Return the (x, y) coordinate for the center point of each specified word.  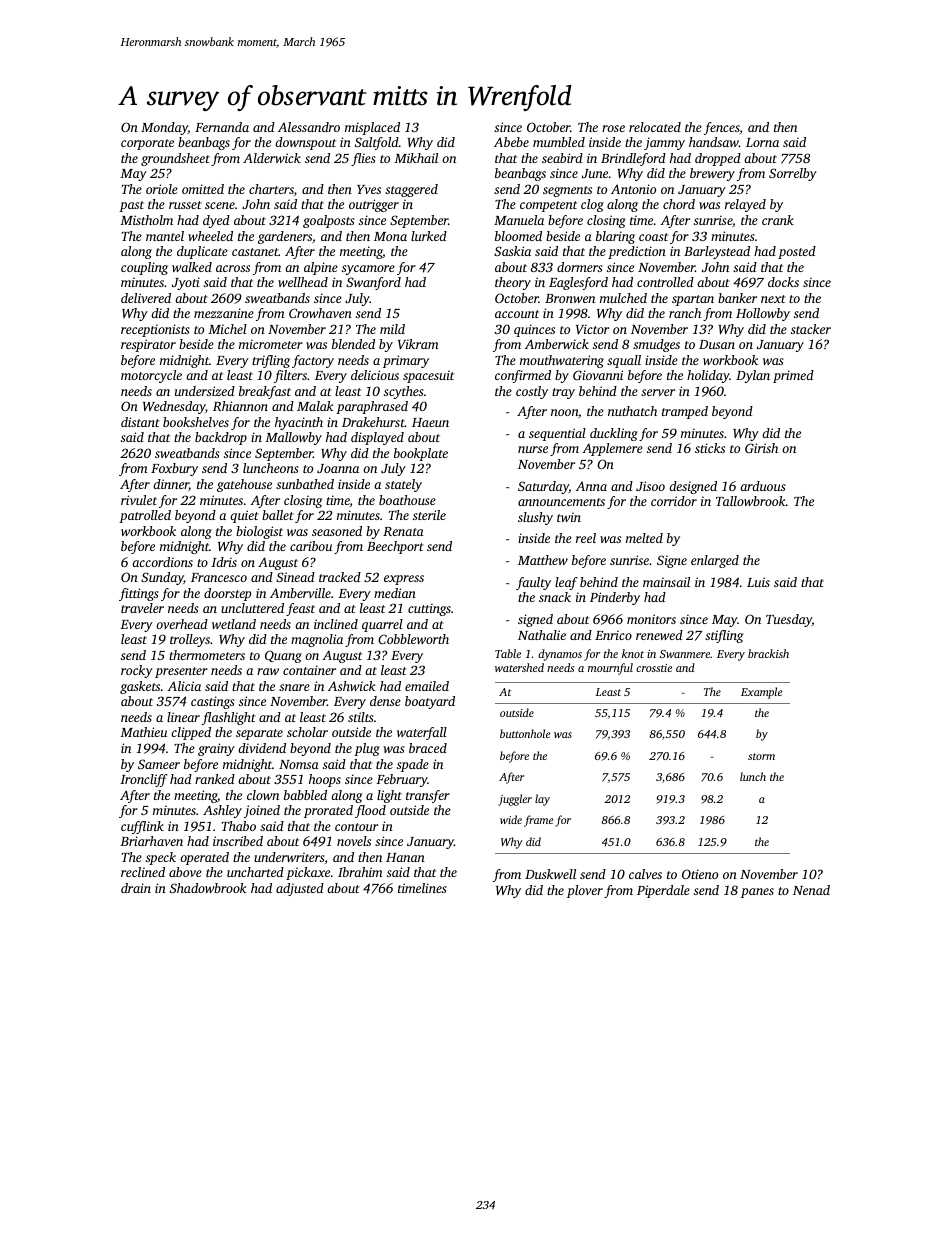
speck (161, 858)
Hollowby (763, 314)
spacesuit (428, 376)
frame (539, 821)
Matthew (543, 560)
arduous (763, 486)
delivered (146, 298)
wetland (234, 624)
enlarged (715, 561)
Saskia (512, 251)
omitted (203, 189)
